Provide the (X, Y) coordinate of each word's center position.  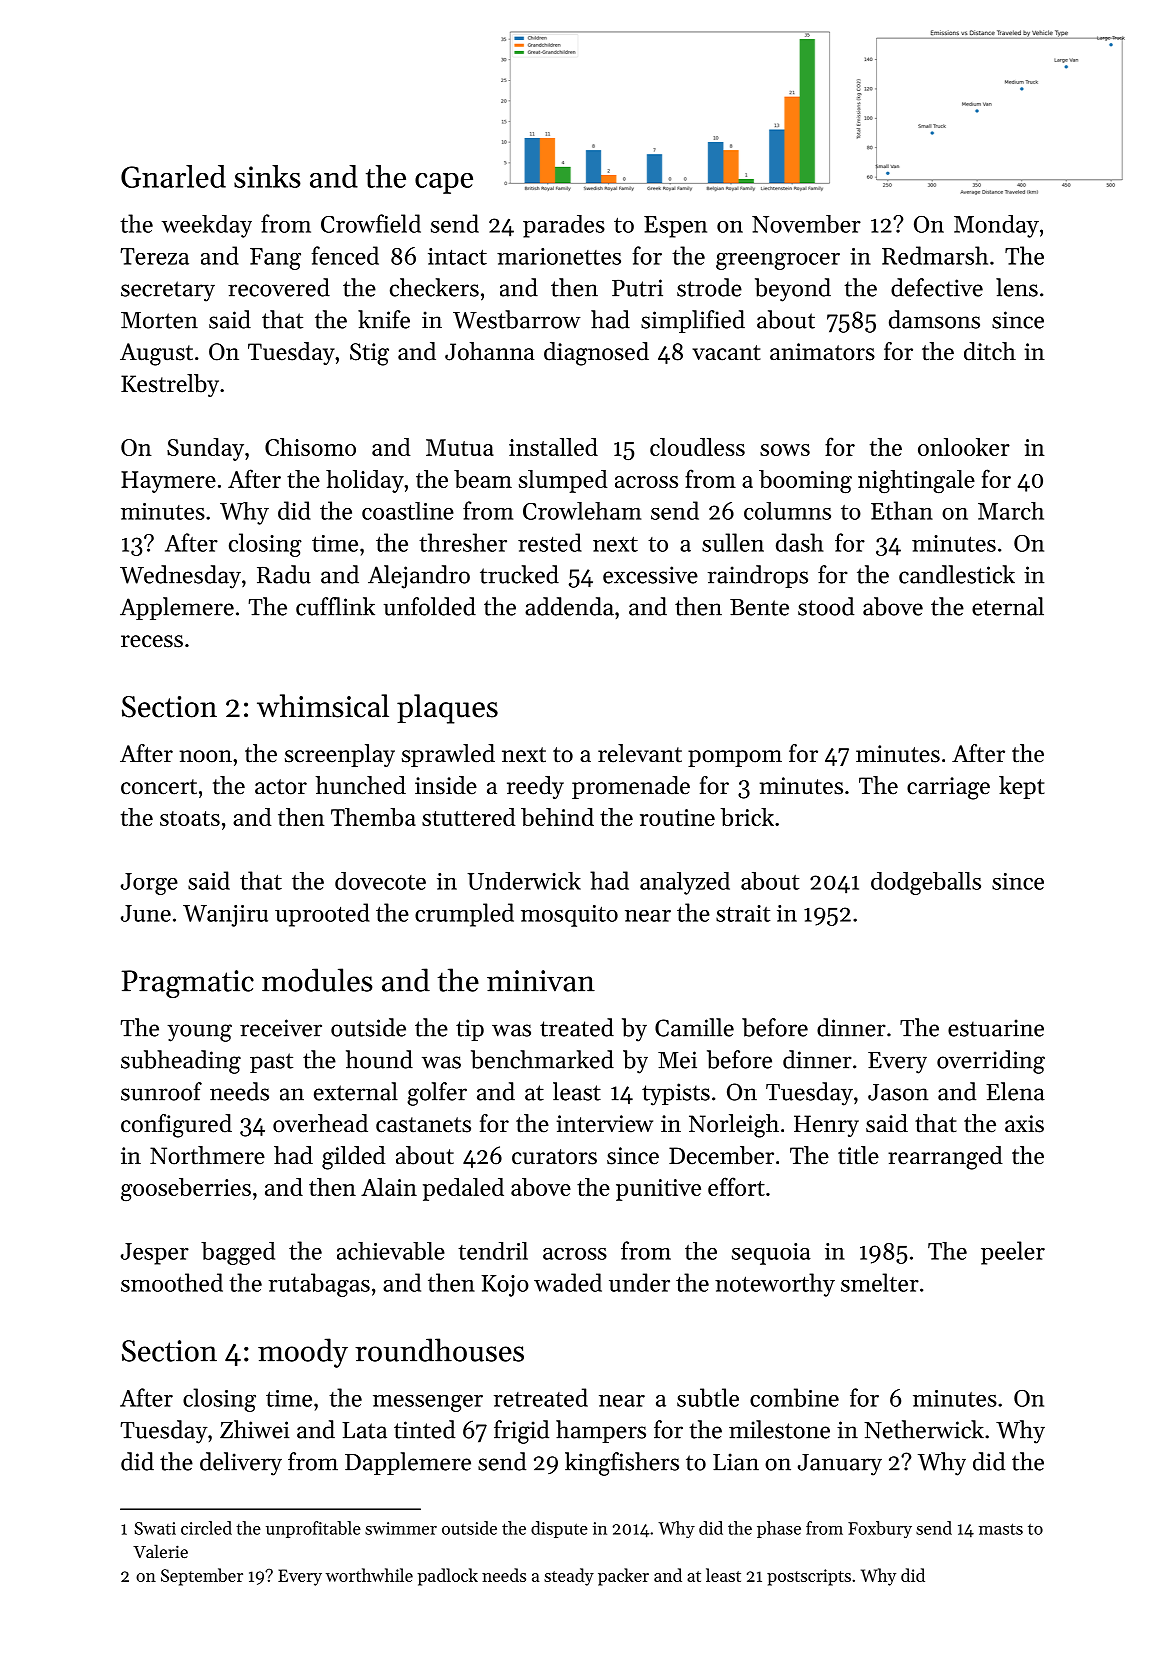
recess (152, 641)
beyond (793, 290)
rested (550, 542)
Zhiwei (255, 1429)
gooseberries (186, 1189)
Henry (826, 1126)
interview (605, 1124)
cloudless (697, 447)
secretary (168, 291)
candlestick (957, 574)
